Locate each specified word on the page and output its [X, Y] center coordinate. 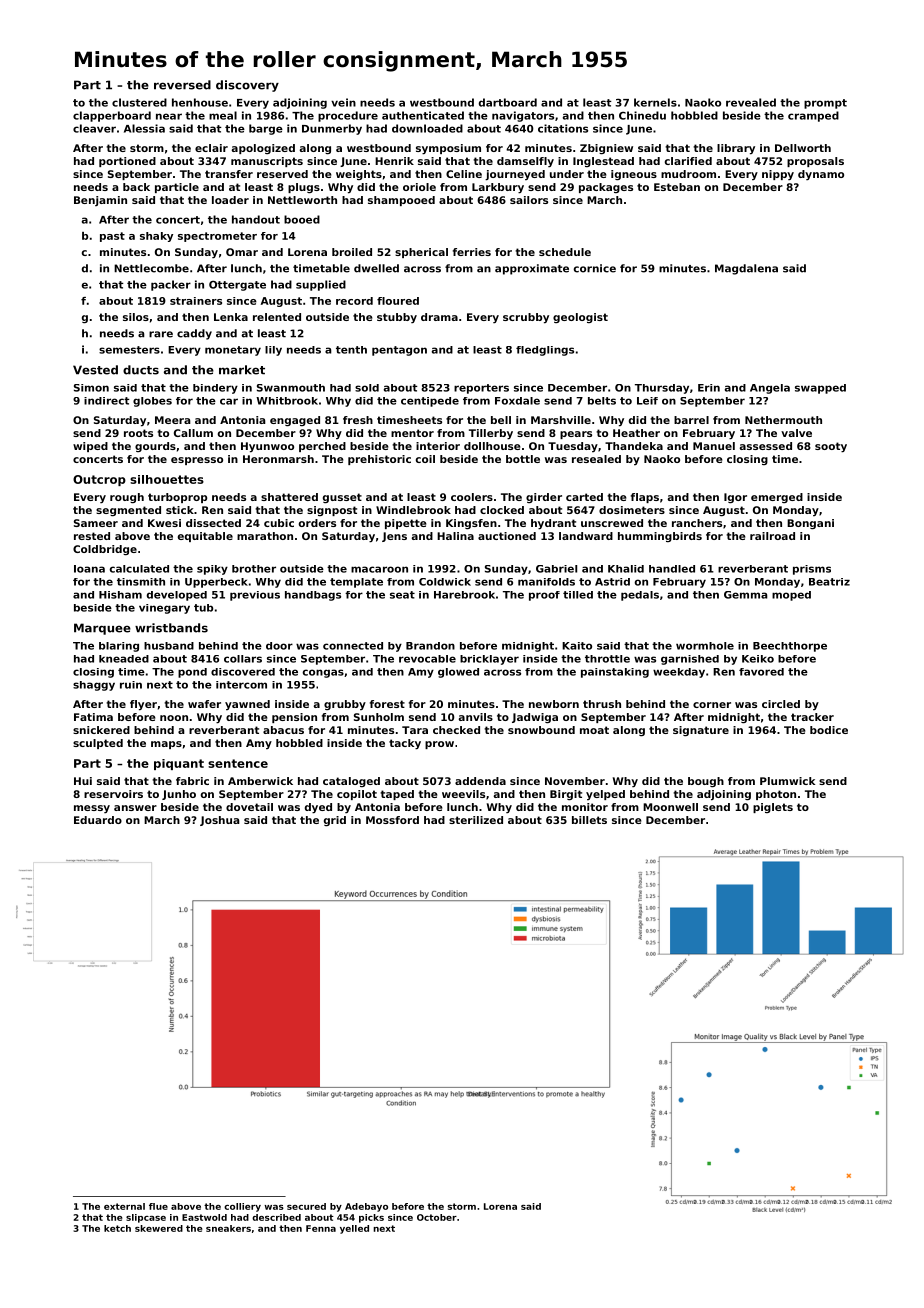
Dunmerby [332, 129]
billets [589, 820]
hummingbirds [660, 537]
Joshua [220, 821]
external [124, 1206]
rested [92, 536]
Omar [242, 252]
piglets [773, 808]
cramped [813, 116]
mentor [412, 433]
